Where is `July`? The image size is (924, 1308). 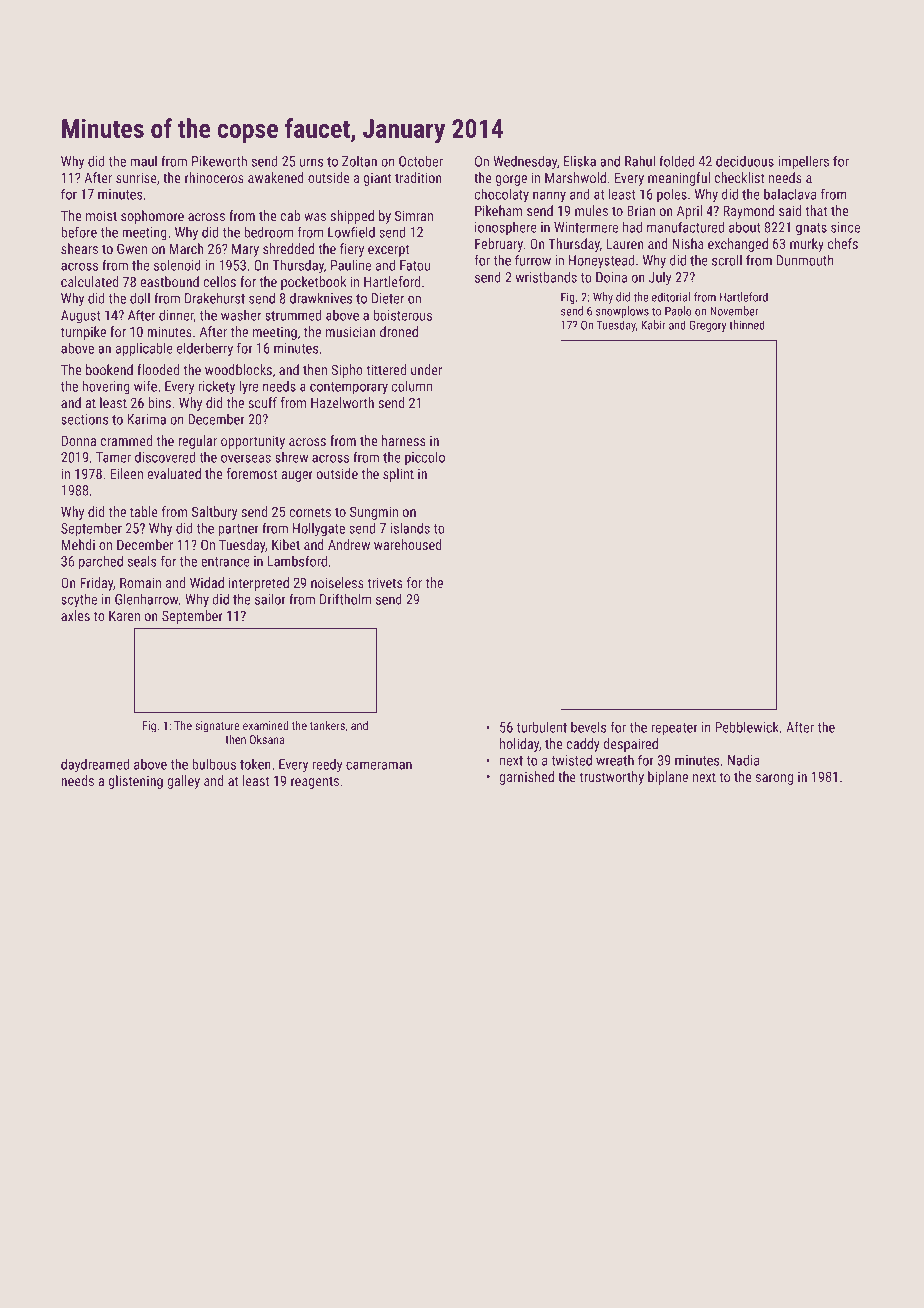
July is located at coordinates (660, 279).
